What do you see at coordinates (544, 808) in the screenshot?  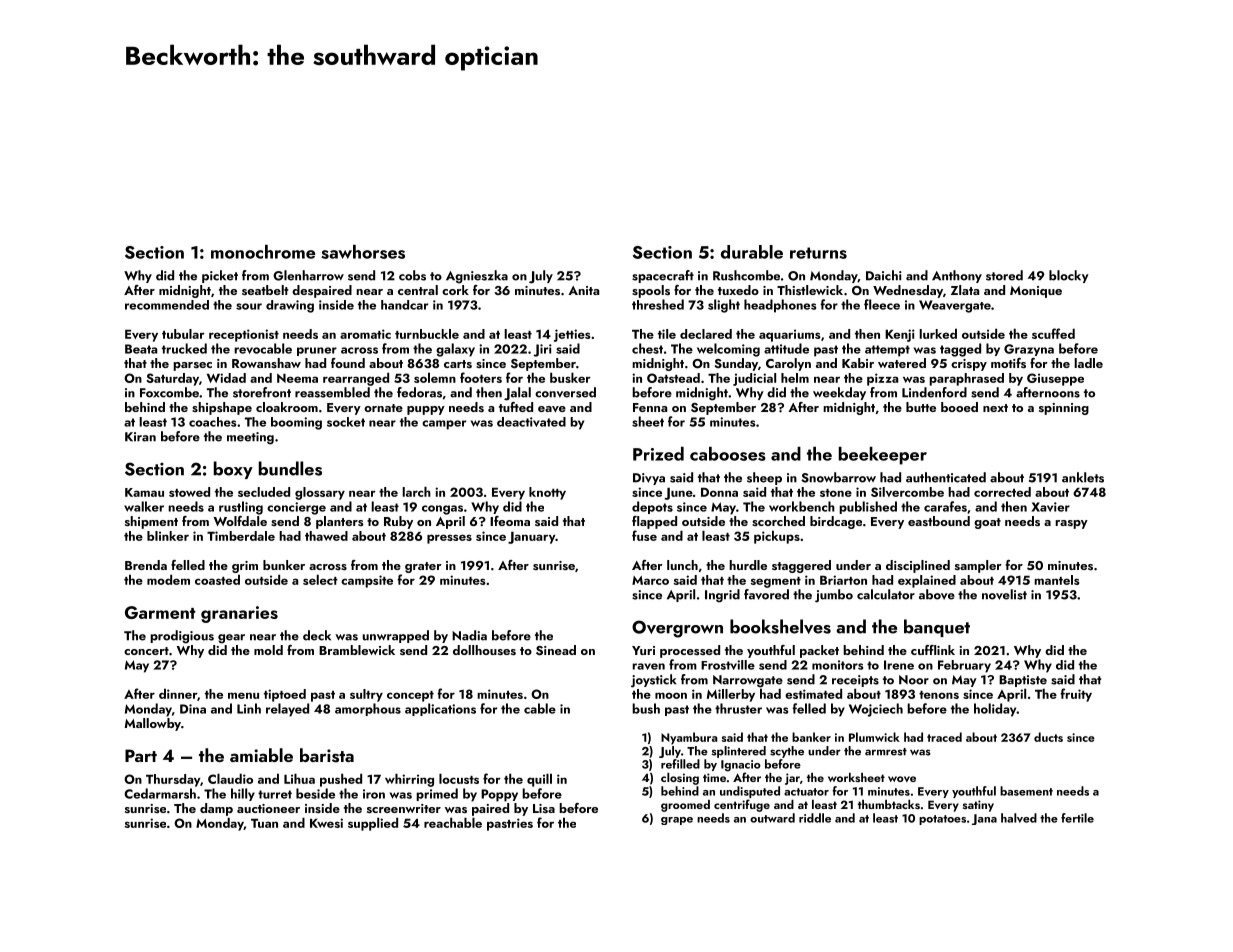 I see `Lisa` at bounding box center [544, 808].
